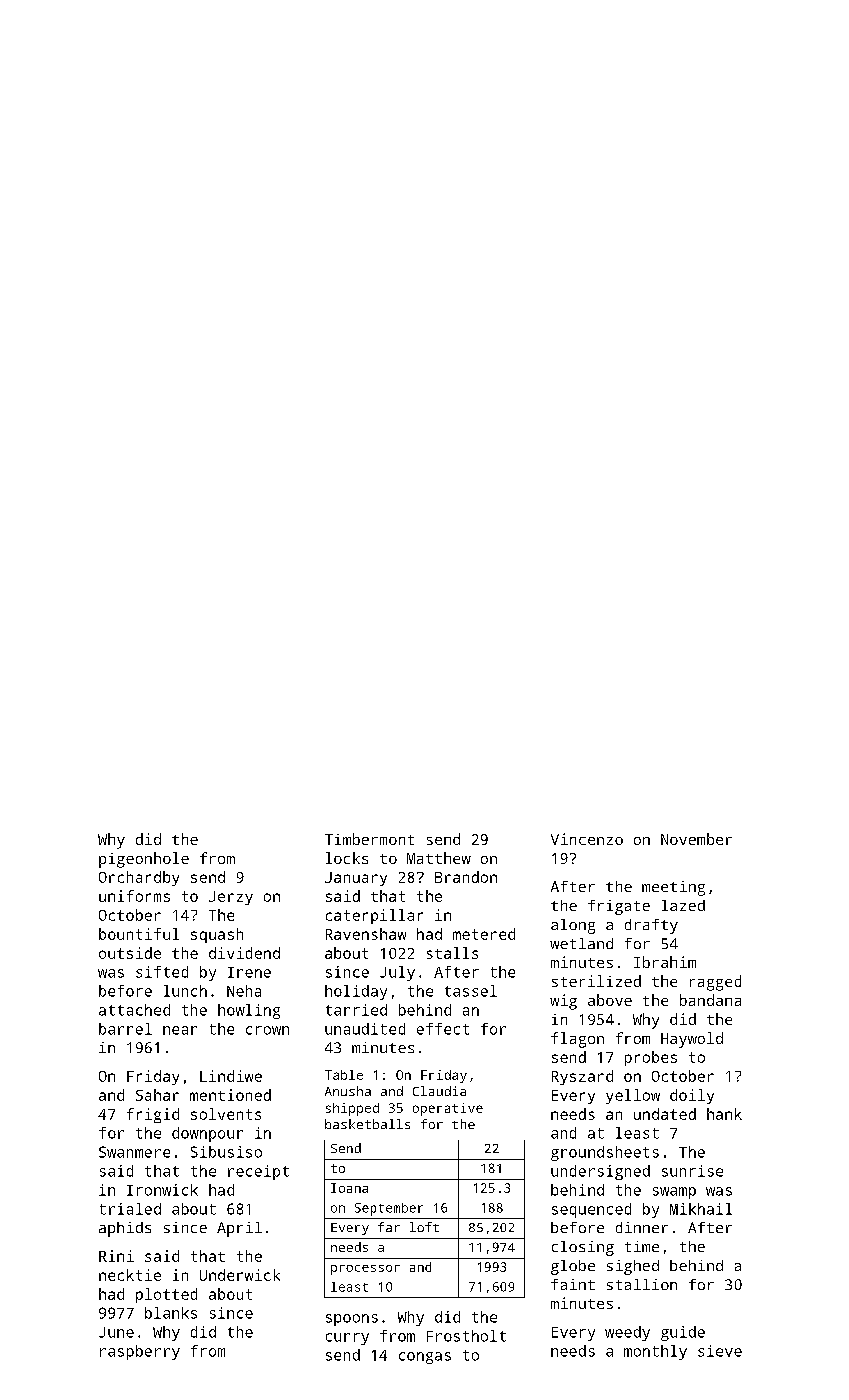 The width and height of the image is (849, 1400). What do you see at coordinates (651, 1058) in the image?
I see `probes` at bounding box center [651, 1058].
